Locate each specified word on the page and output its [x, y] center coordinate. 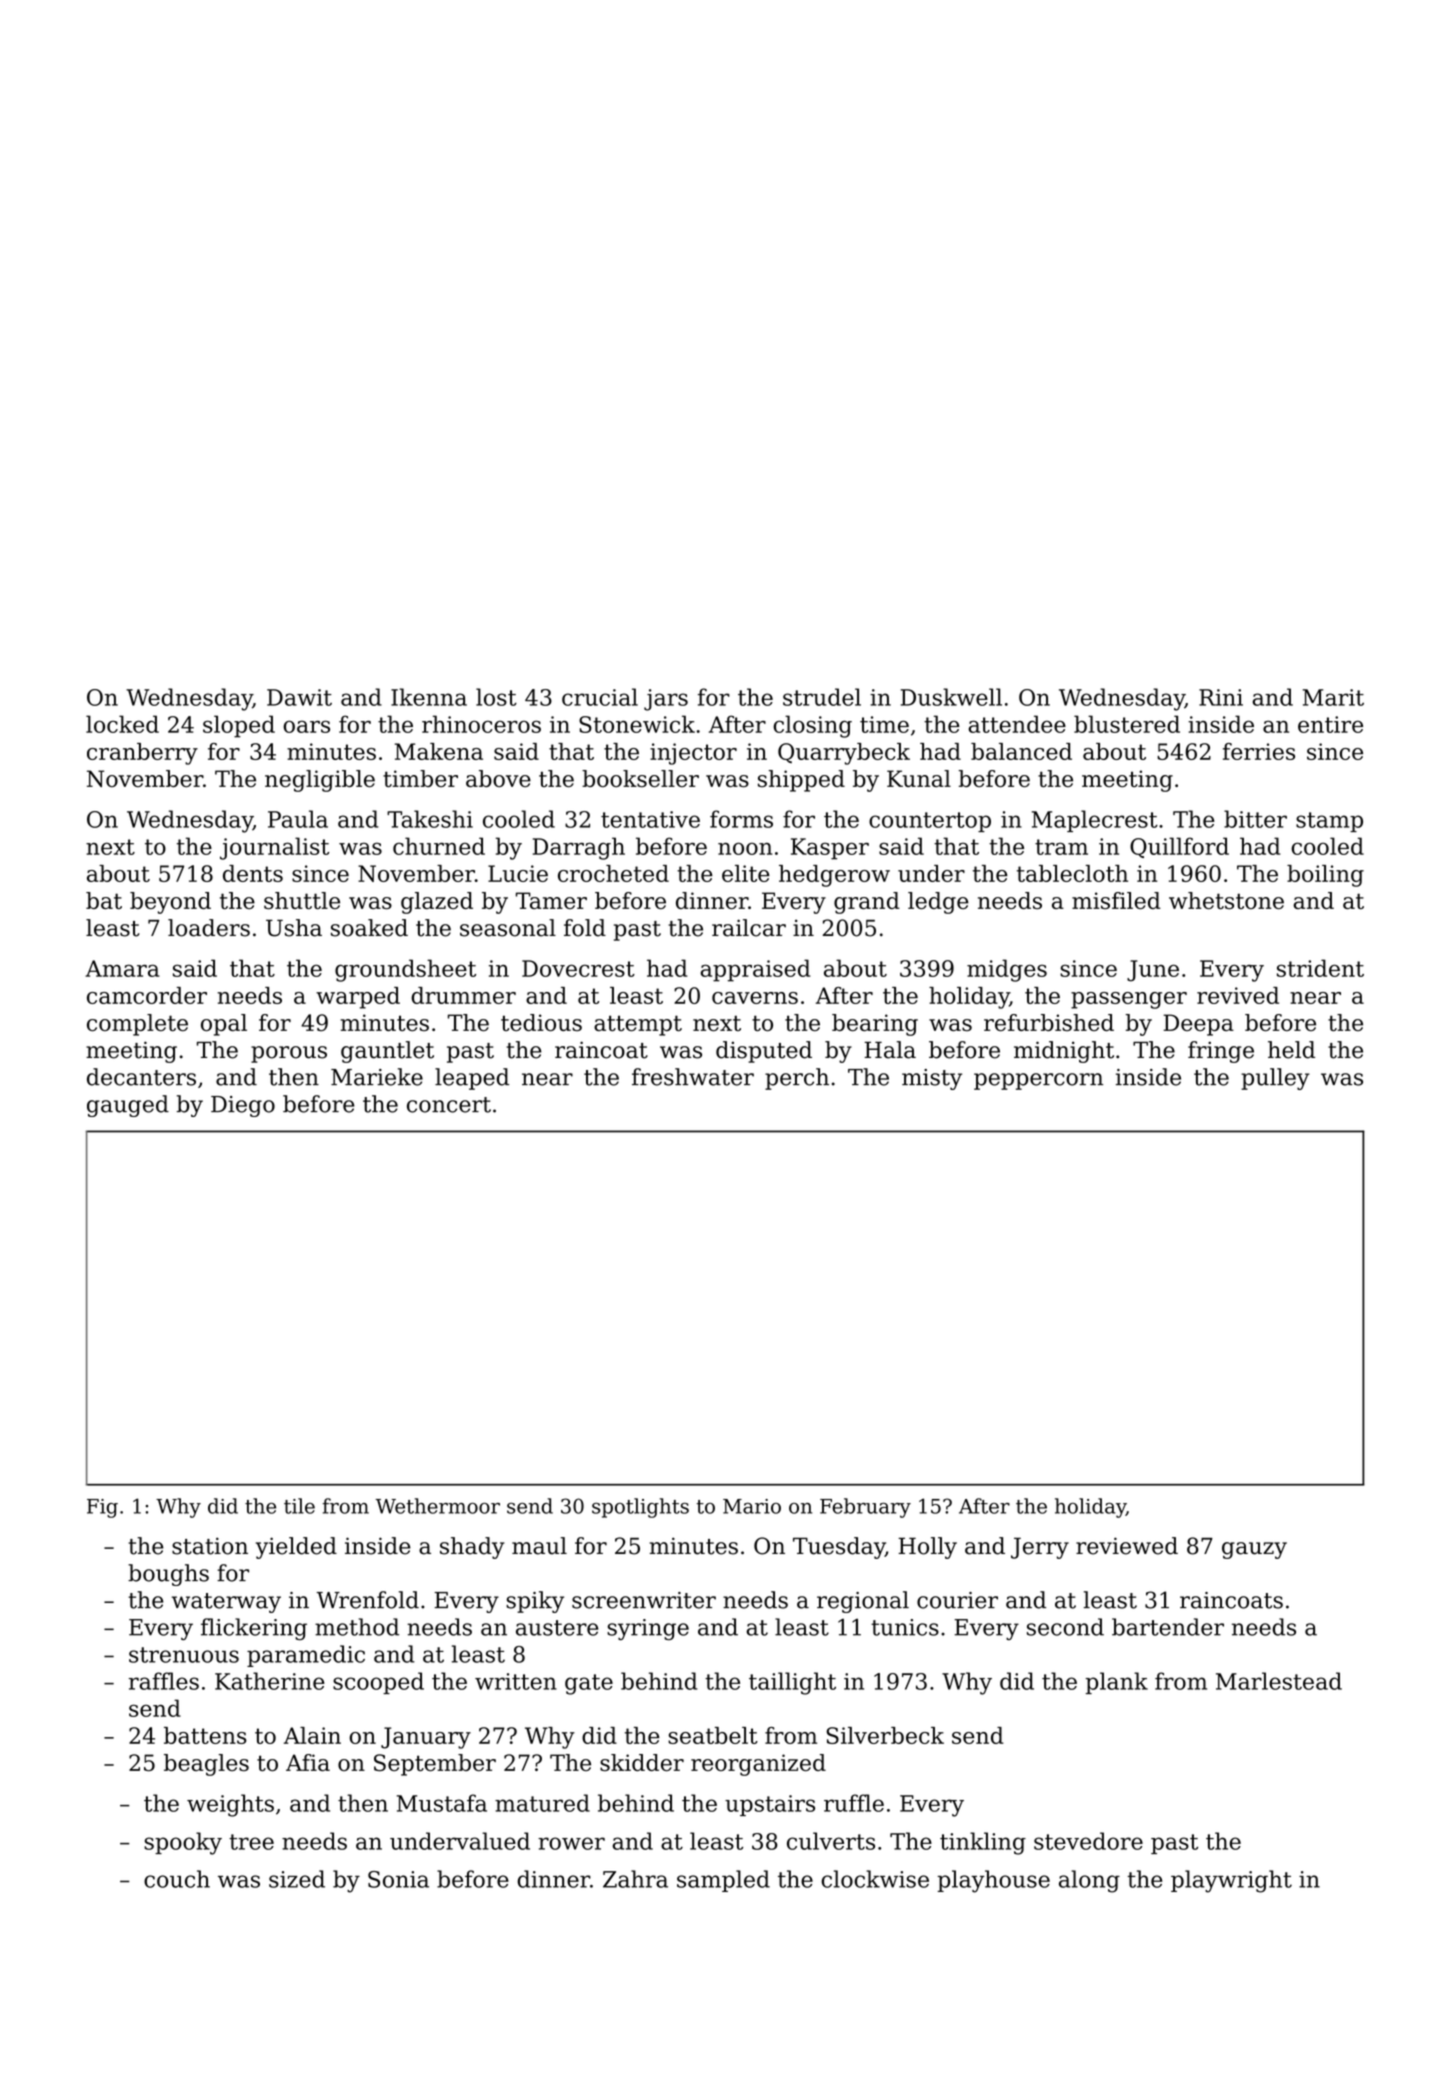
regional [863, 1602]
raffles [164, 1681]
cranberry [142, 754]
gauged [128, 1106]
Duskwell [951, 697]
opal [224, 1025]
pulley [1275, 1079]
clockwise [875, 1879]
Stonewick [637, 724]
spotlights [640, 1508]
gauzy [1254, 1550]
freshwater [693, 1077]
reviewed [1127, 1546]
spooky [183, 1843]
